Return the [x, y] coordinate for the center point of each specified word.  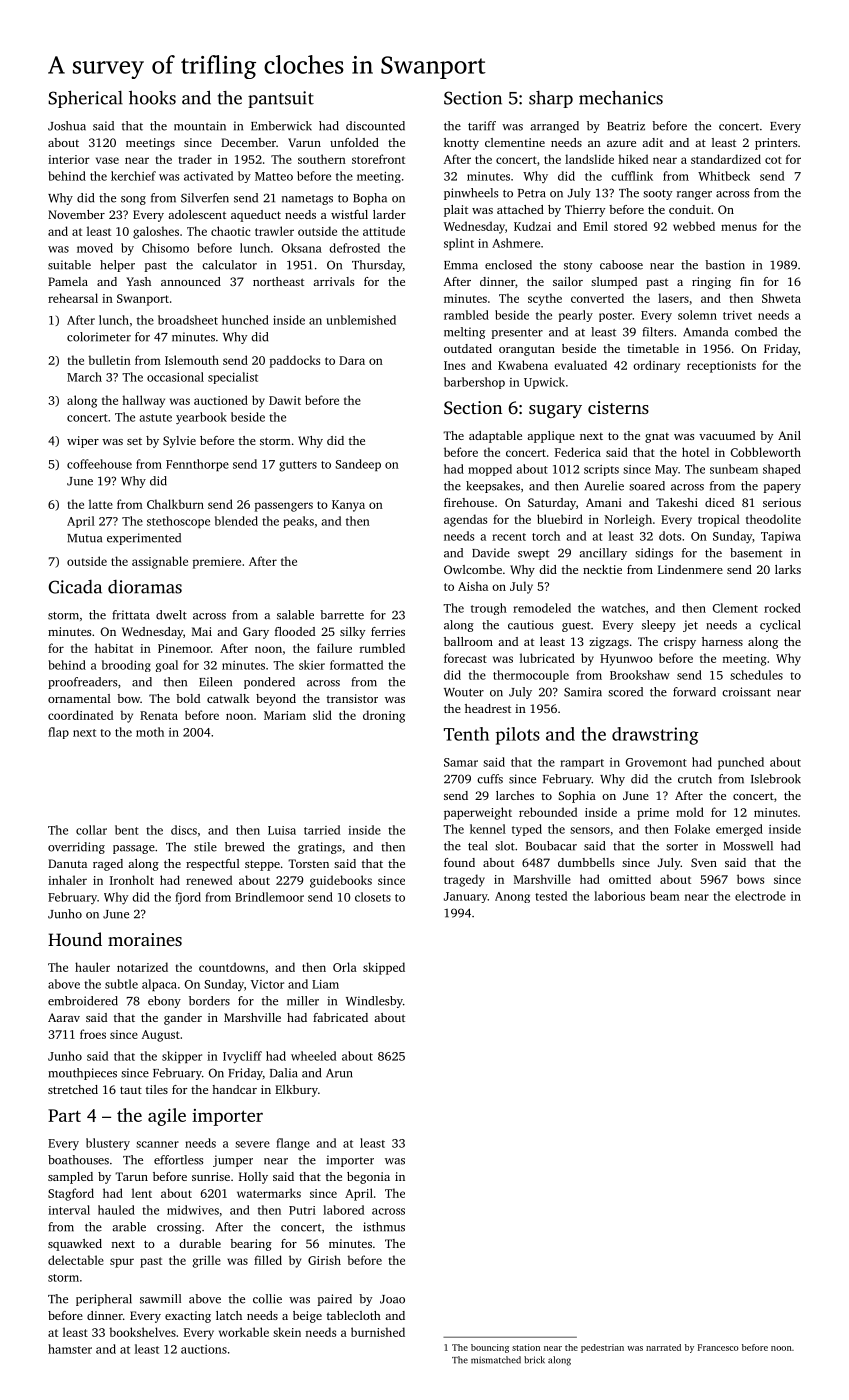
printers [776, 144]
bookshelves [142, 1332]
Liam [325, 984]
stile [205, 847]
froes [93, 1034]
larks [788, 569]
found [459, 862]
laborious [619, 896]
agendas [465, 520]
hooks [152, 98]
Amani [604, 502]
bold [188, 698]
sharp [551, 99]
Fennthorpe [197, 465]
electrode [760, 896]
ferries [388, 631]
